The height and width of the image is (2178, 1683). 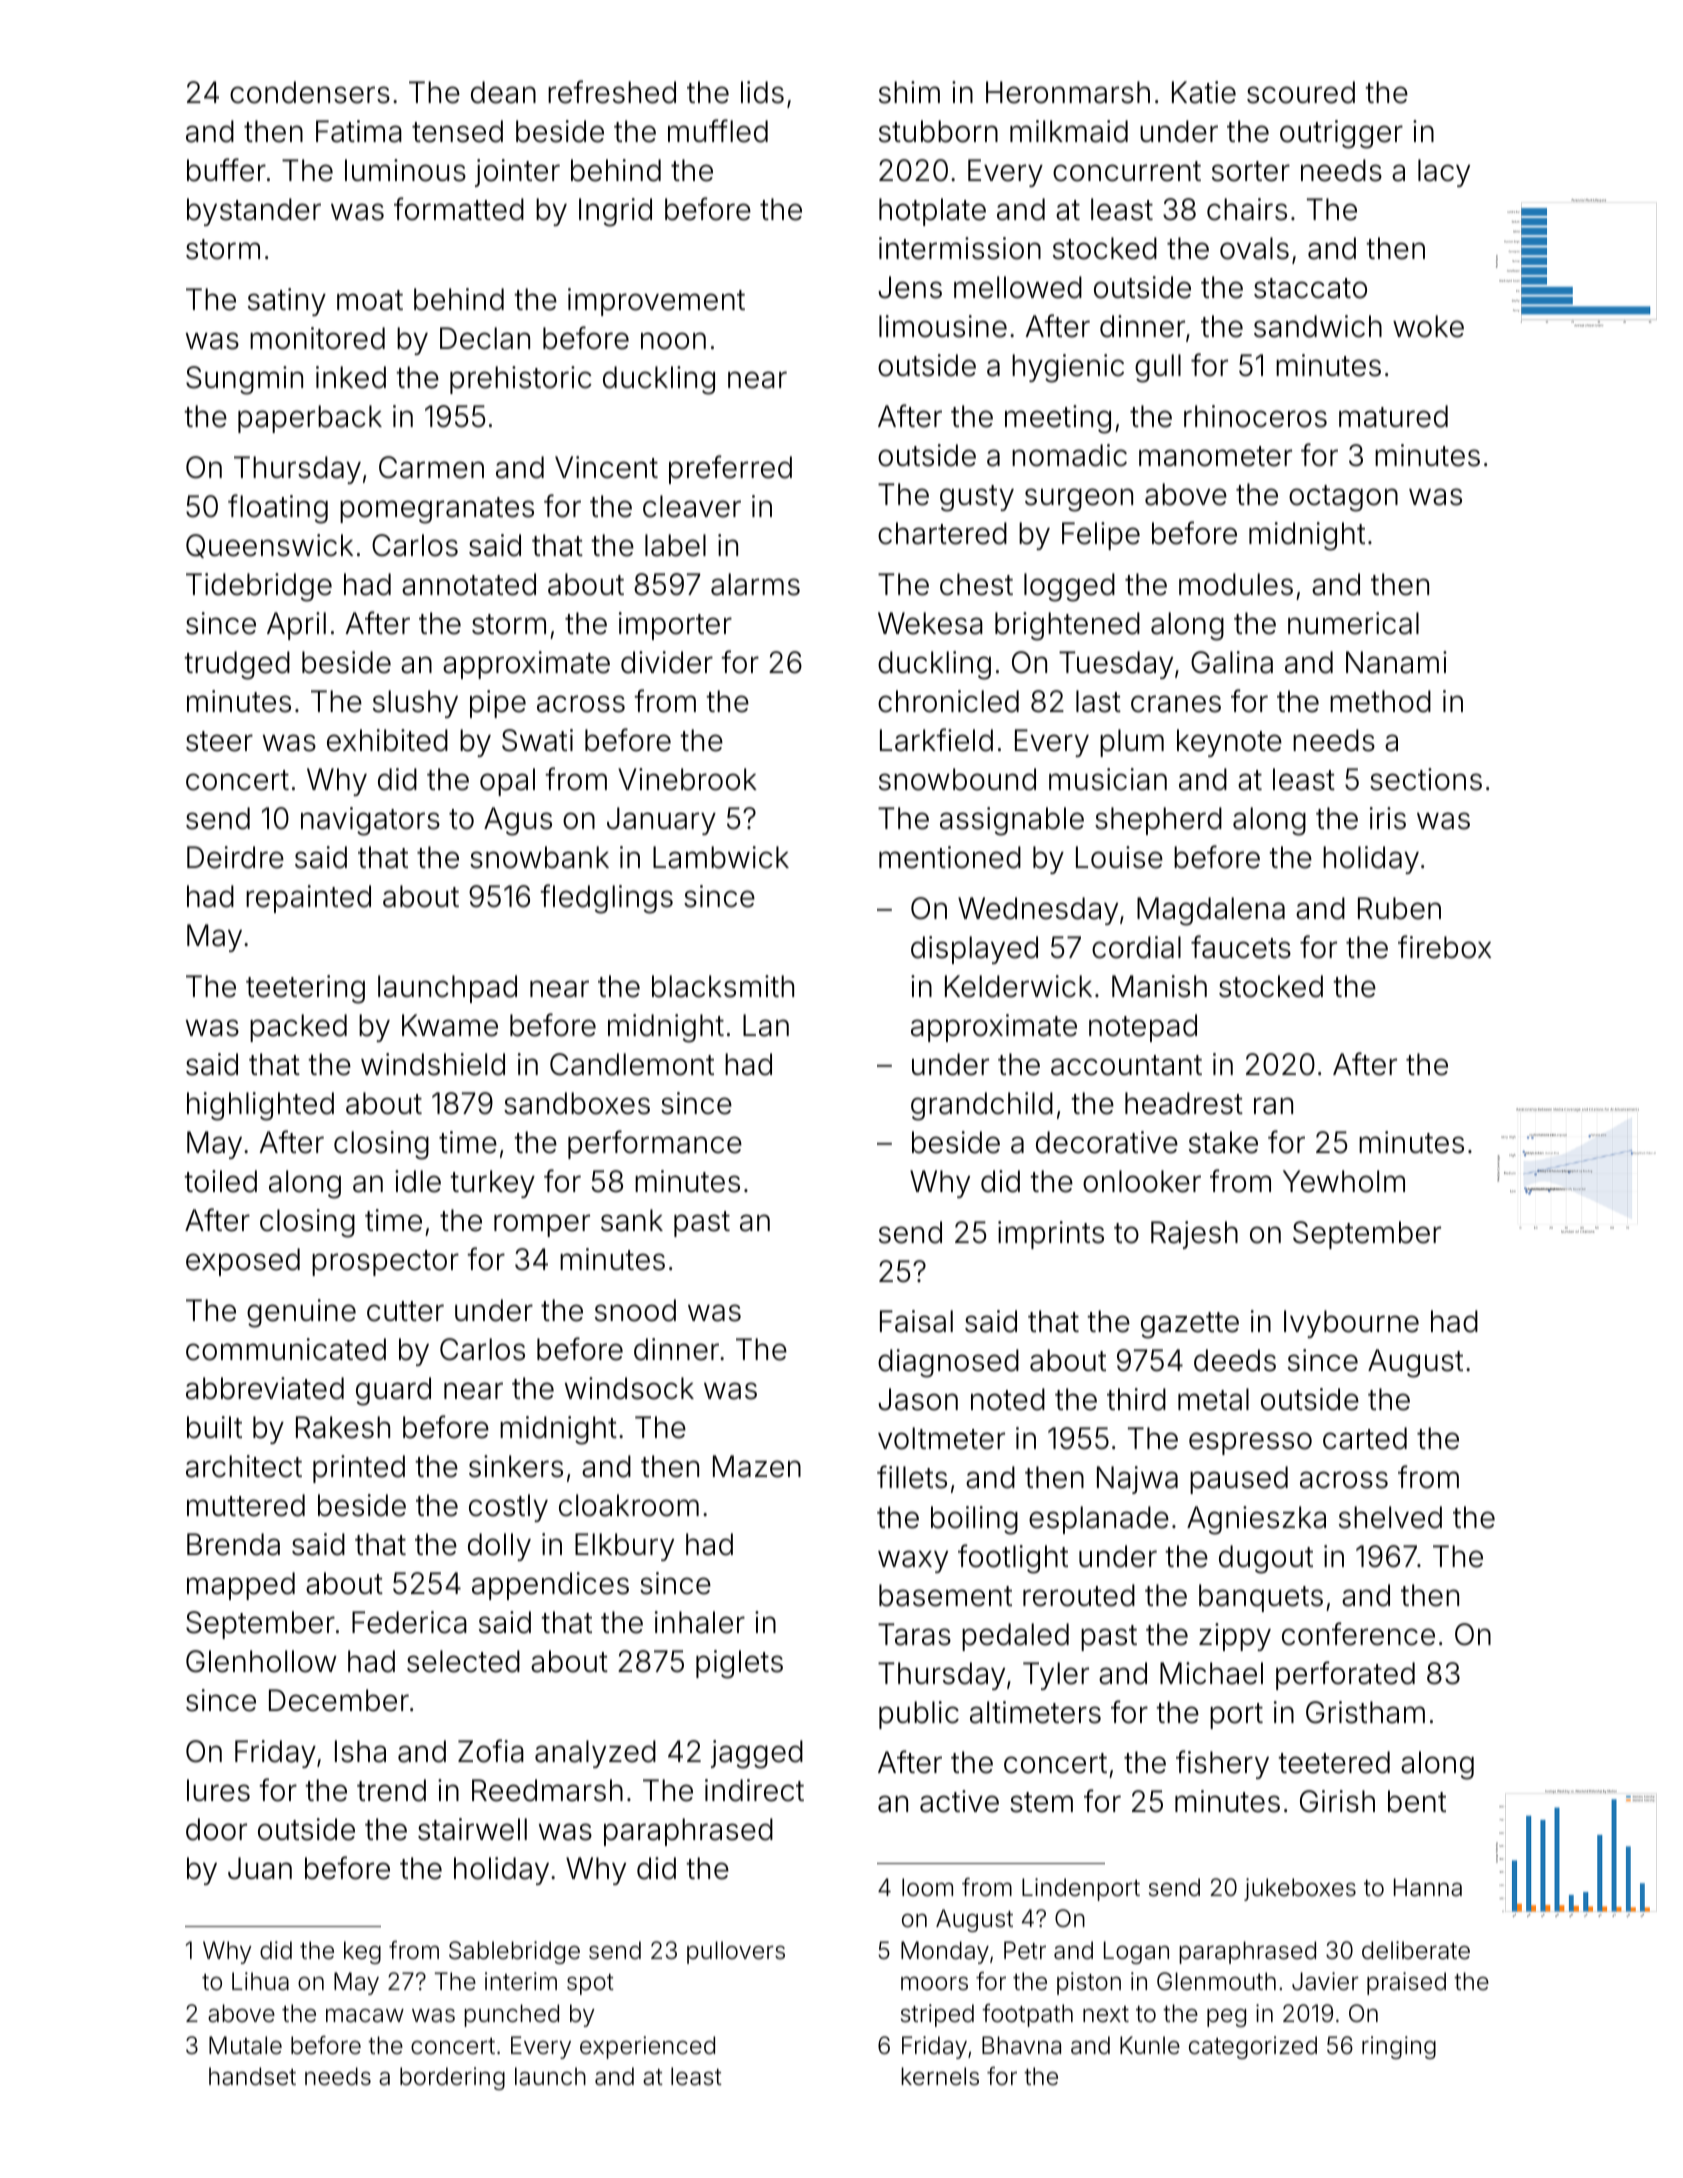 What do you see at coordinates (736, 1952) in the image?
I see `pullovers` at bounding box center [736, 1952].
